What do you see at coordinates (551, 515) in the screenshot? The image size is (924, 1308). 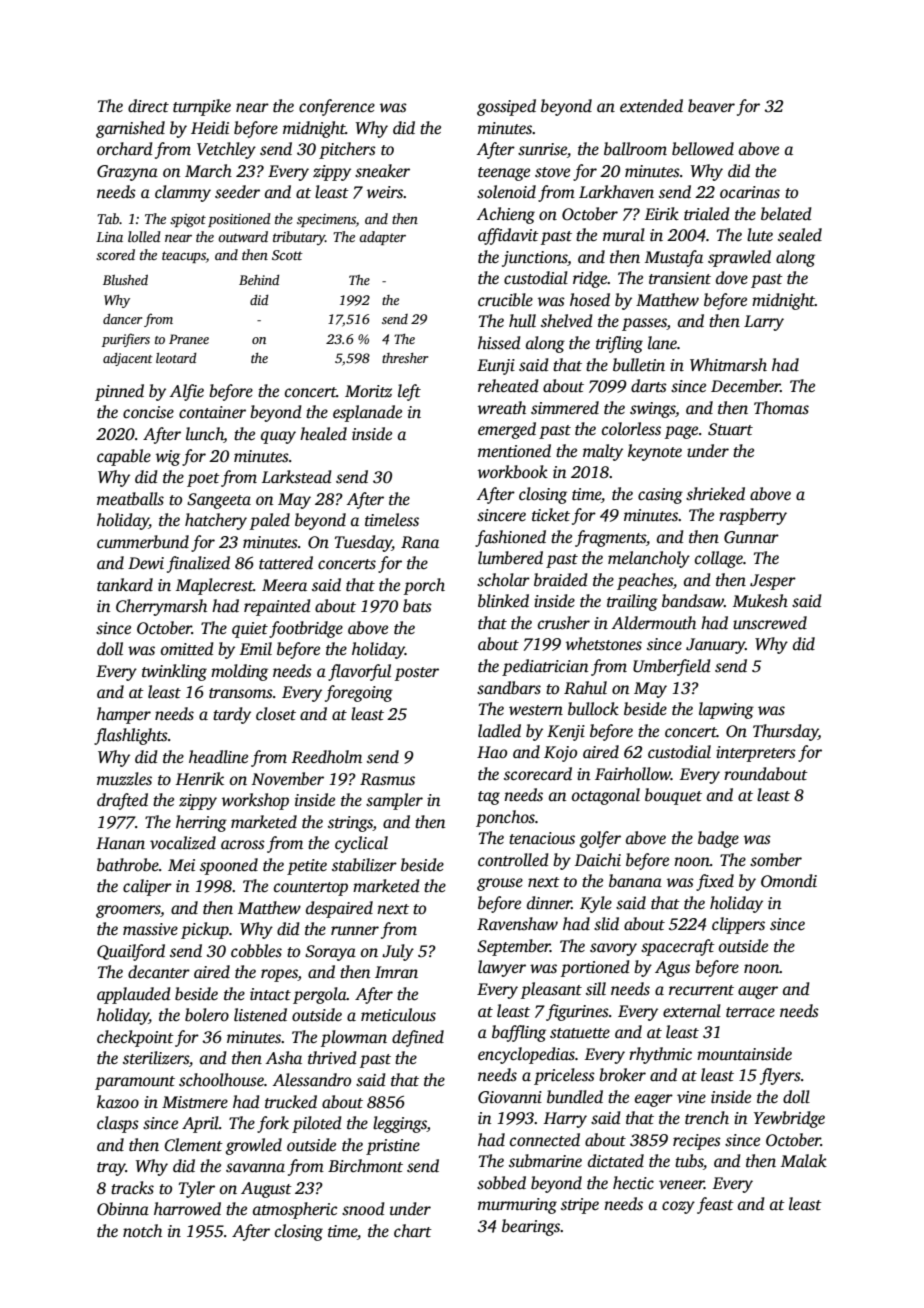 I see `ticket` at bounding box center [551, 515].
